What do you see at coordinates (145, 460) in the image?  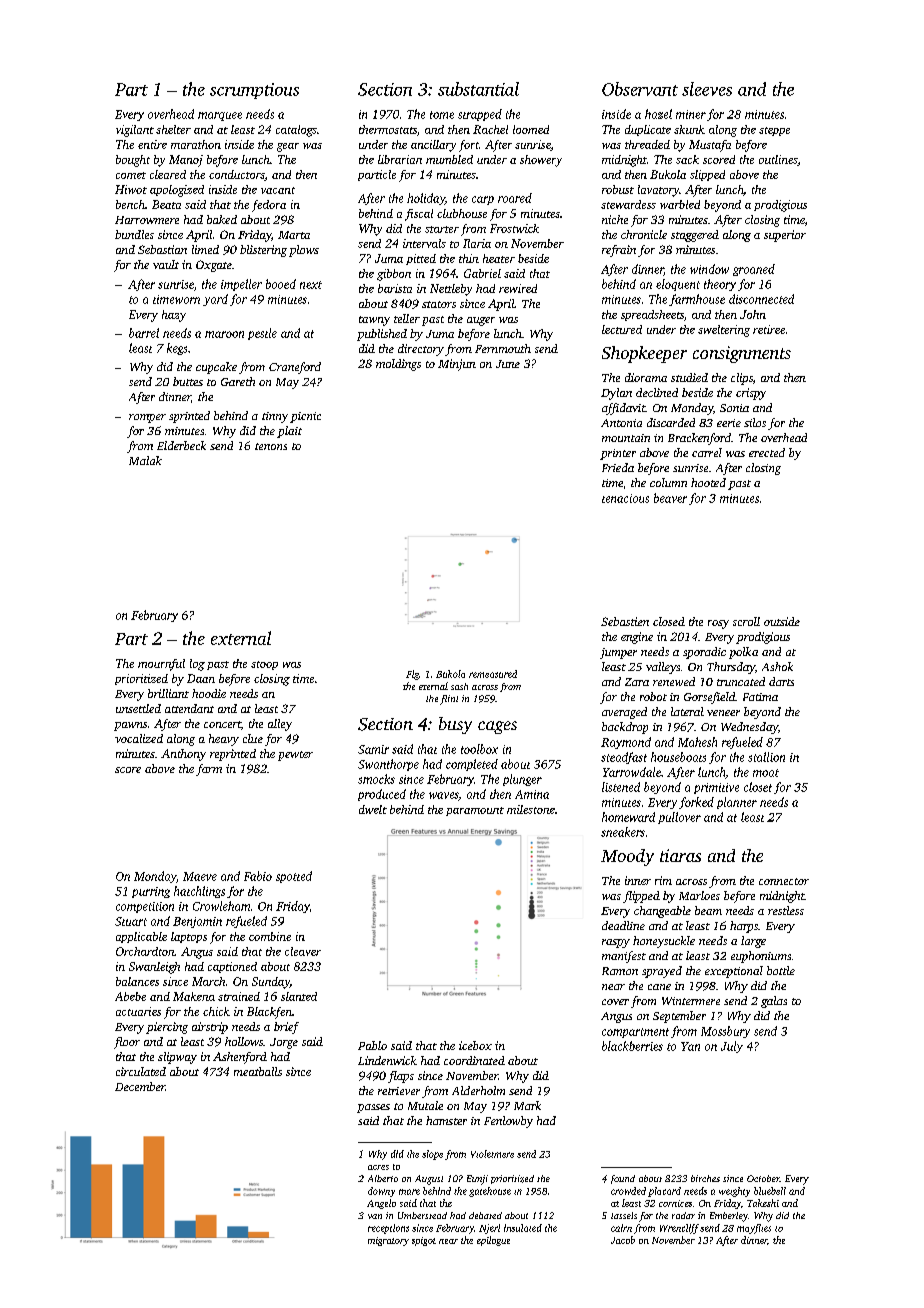 I see `Malak` at bounding box center [145, 460].
